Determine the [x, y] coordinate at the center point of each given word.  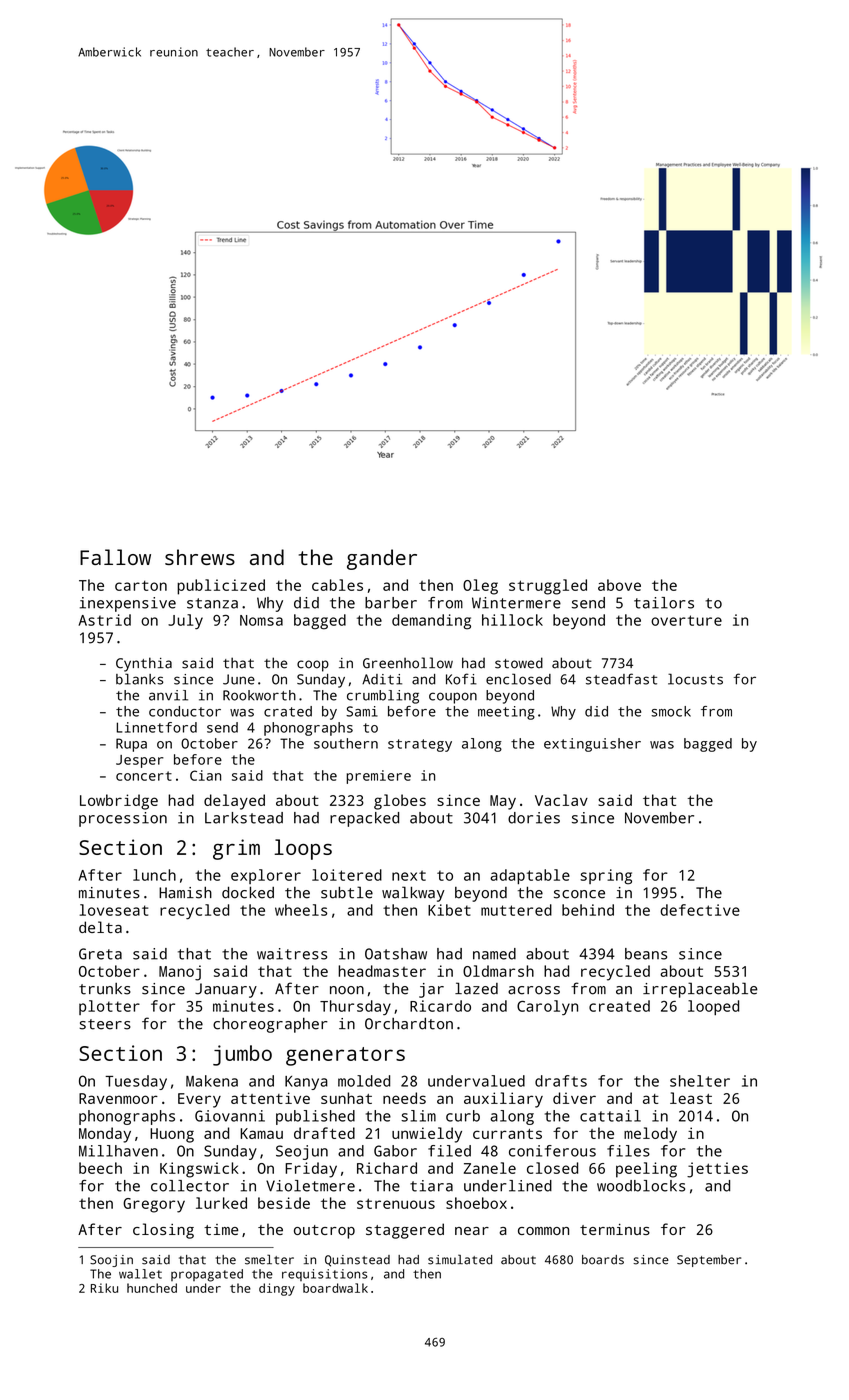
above [619, 585]
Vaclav [561, 800]
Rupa [131, 745]
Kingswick [199, 1170]
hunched [152, 1288]
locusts [695, 679]
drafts [561, 1081]
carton [141, 585]
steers [105, 1024]
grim [236, 849]
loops [303, 849]
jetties [717, 1170]
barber [391, 603]
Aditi [382, 679]
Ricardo [440, 1006]
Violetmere [310, 1186]
